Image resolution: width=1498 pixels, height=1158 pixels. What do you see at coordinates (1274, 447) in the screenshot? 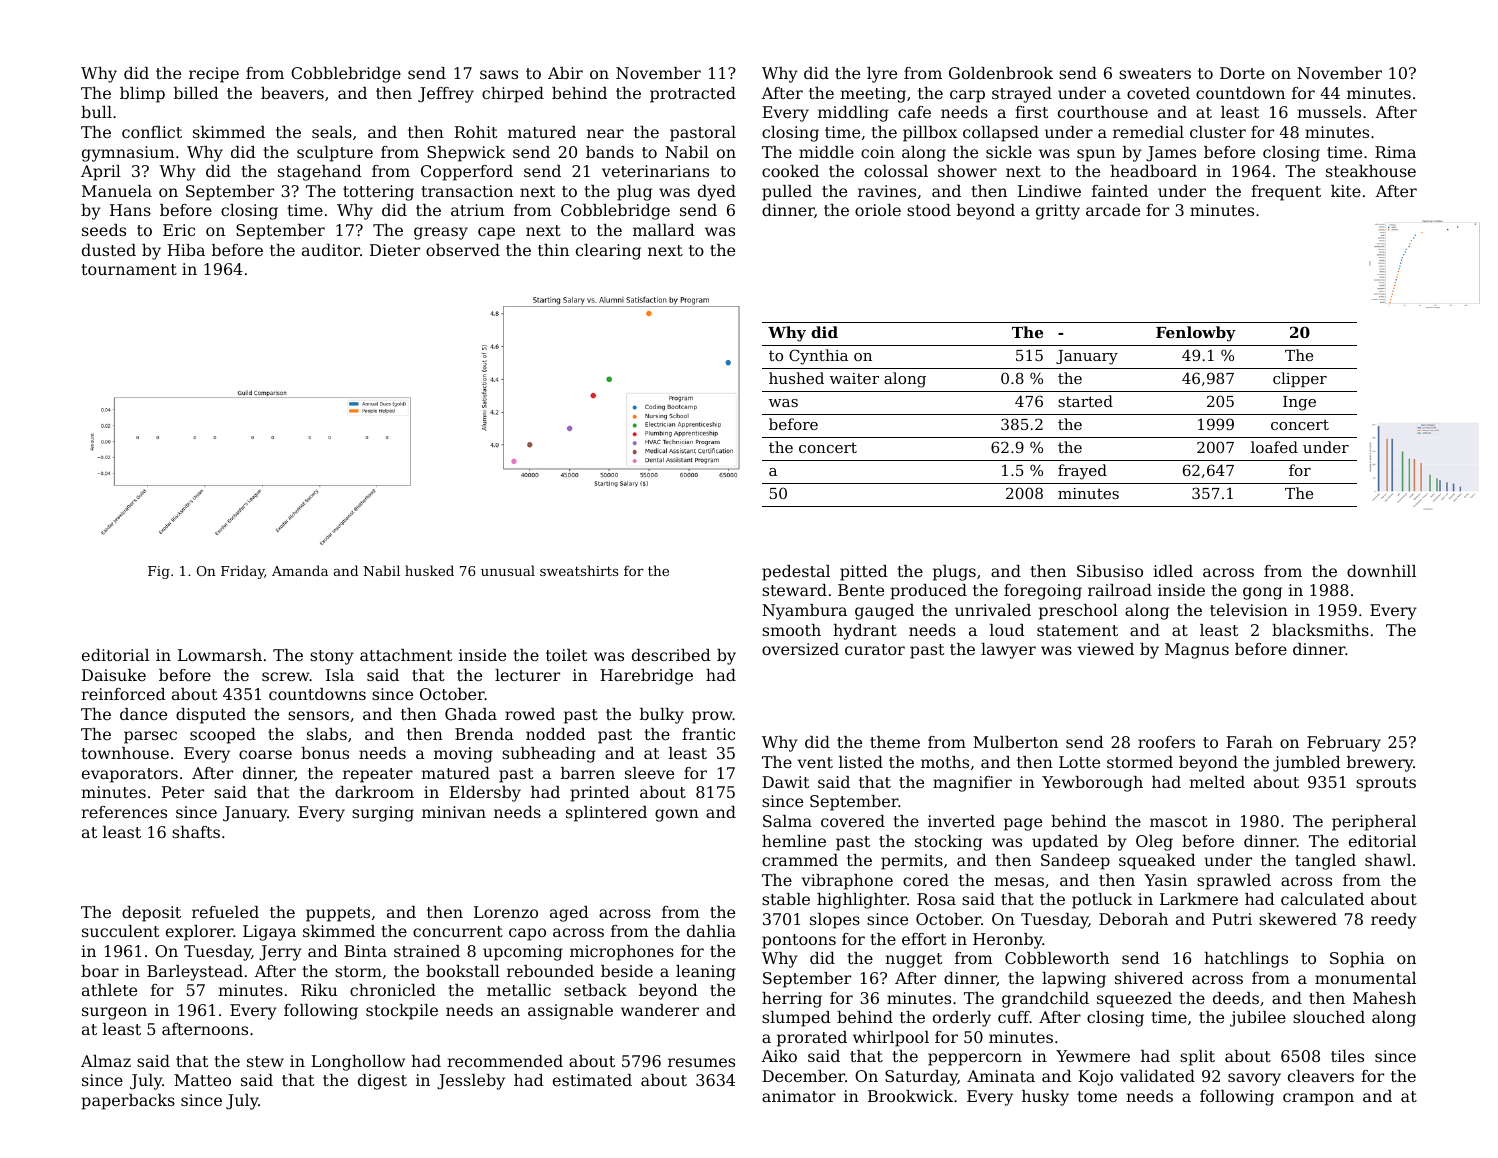
I see `loafed` at bounding box center [1274, 447].
